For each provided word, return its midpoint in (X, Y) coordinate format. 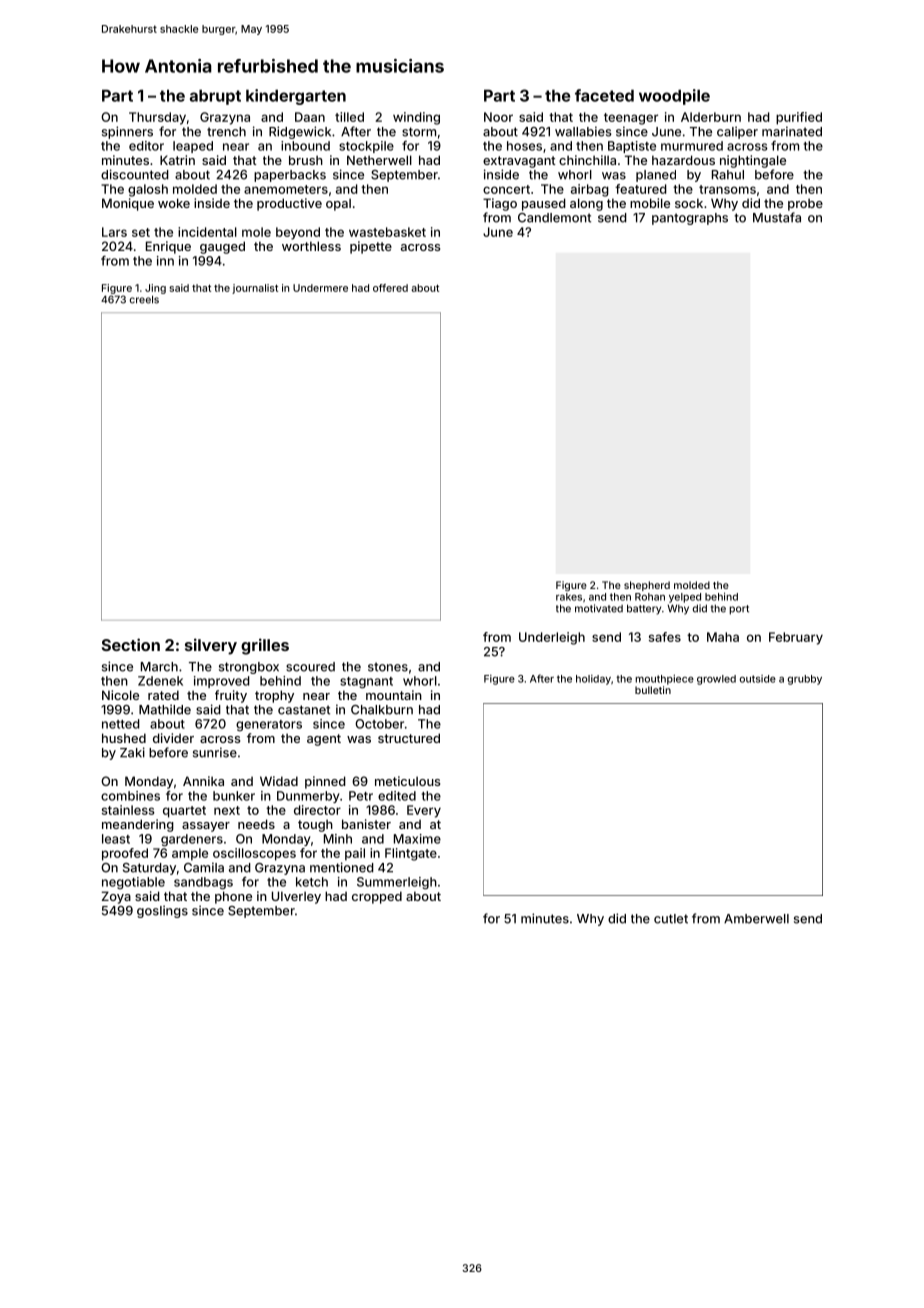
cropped (377, 897)
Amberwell (756, 919)
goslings (162, 911)
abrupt (215, 97)
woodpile (674, 97)
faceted (604, 95)
